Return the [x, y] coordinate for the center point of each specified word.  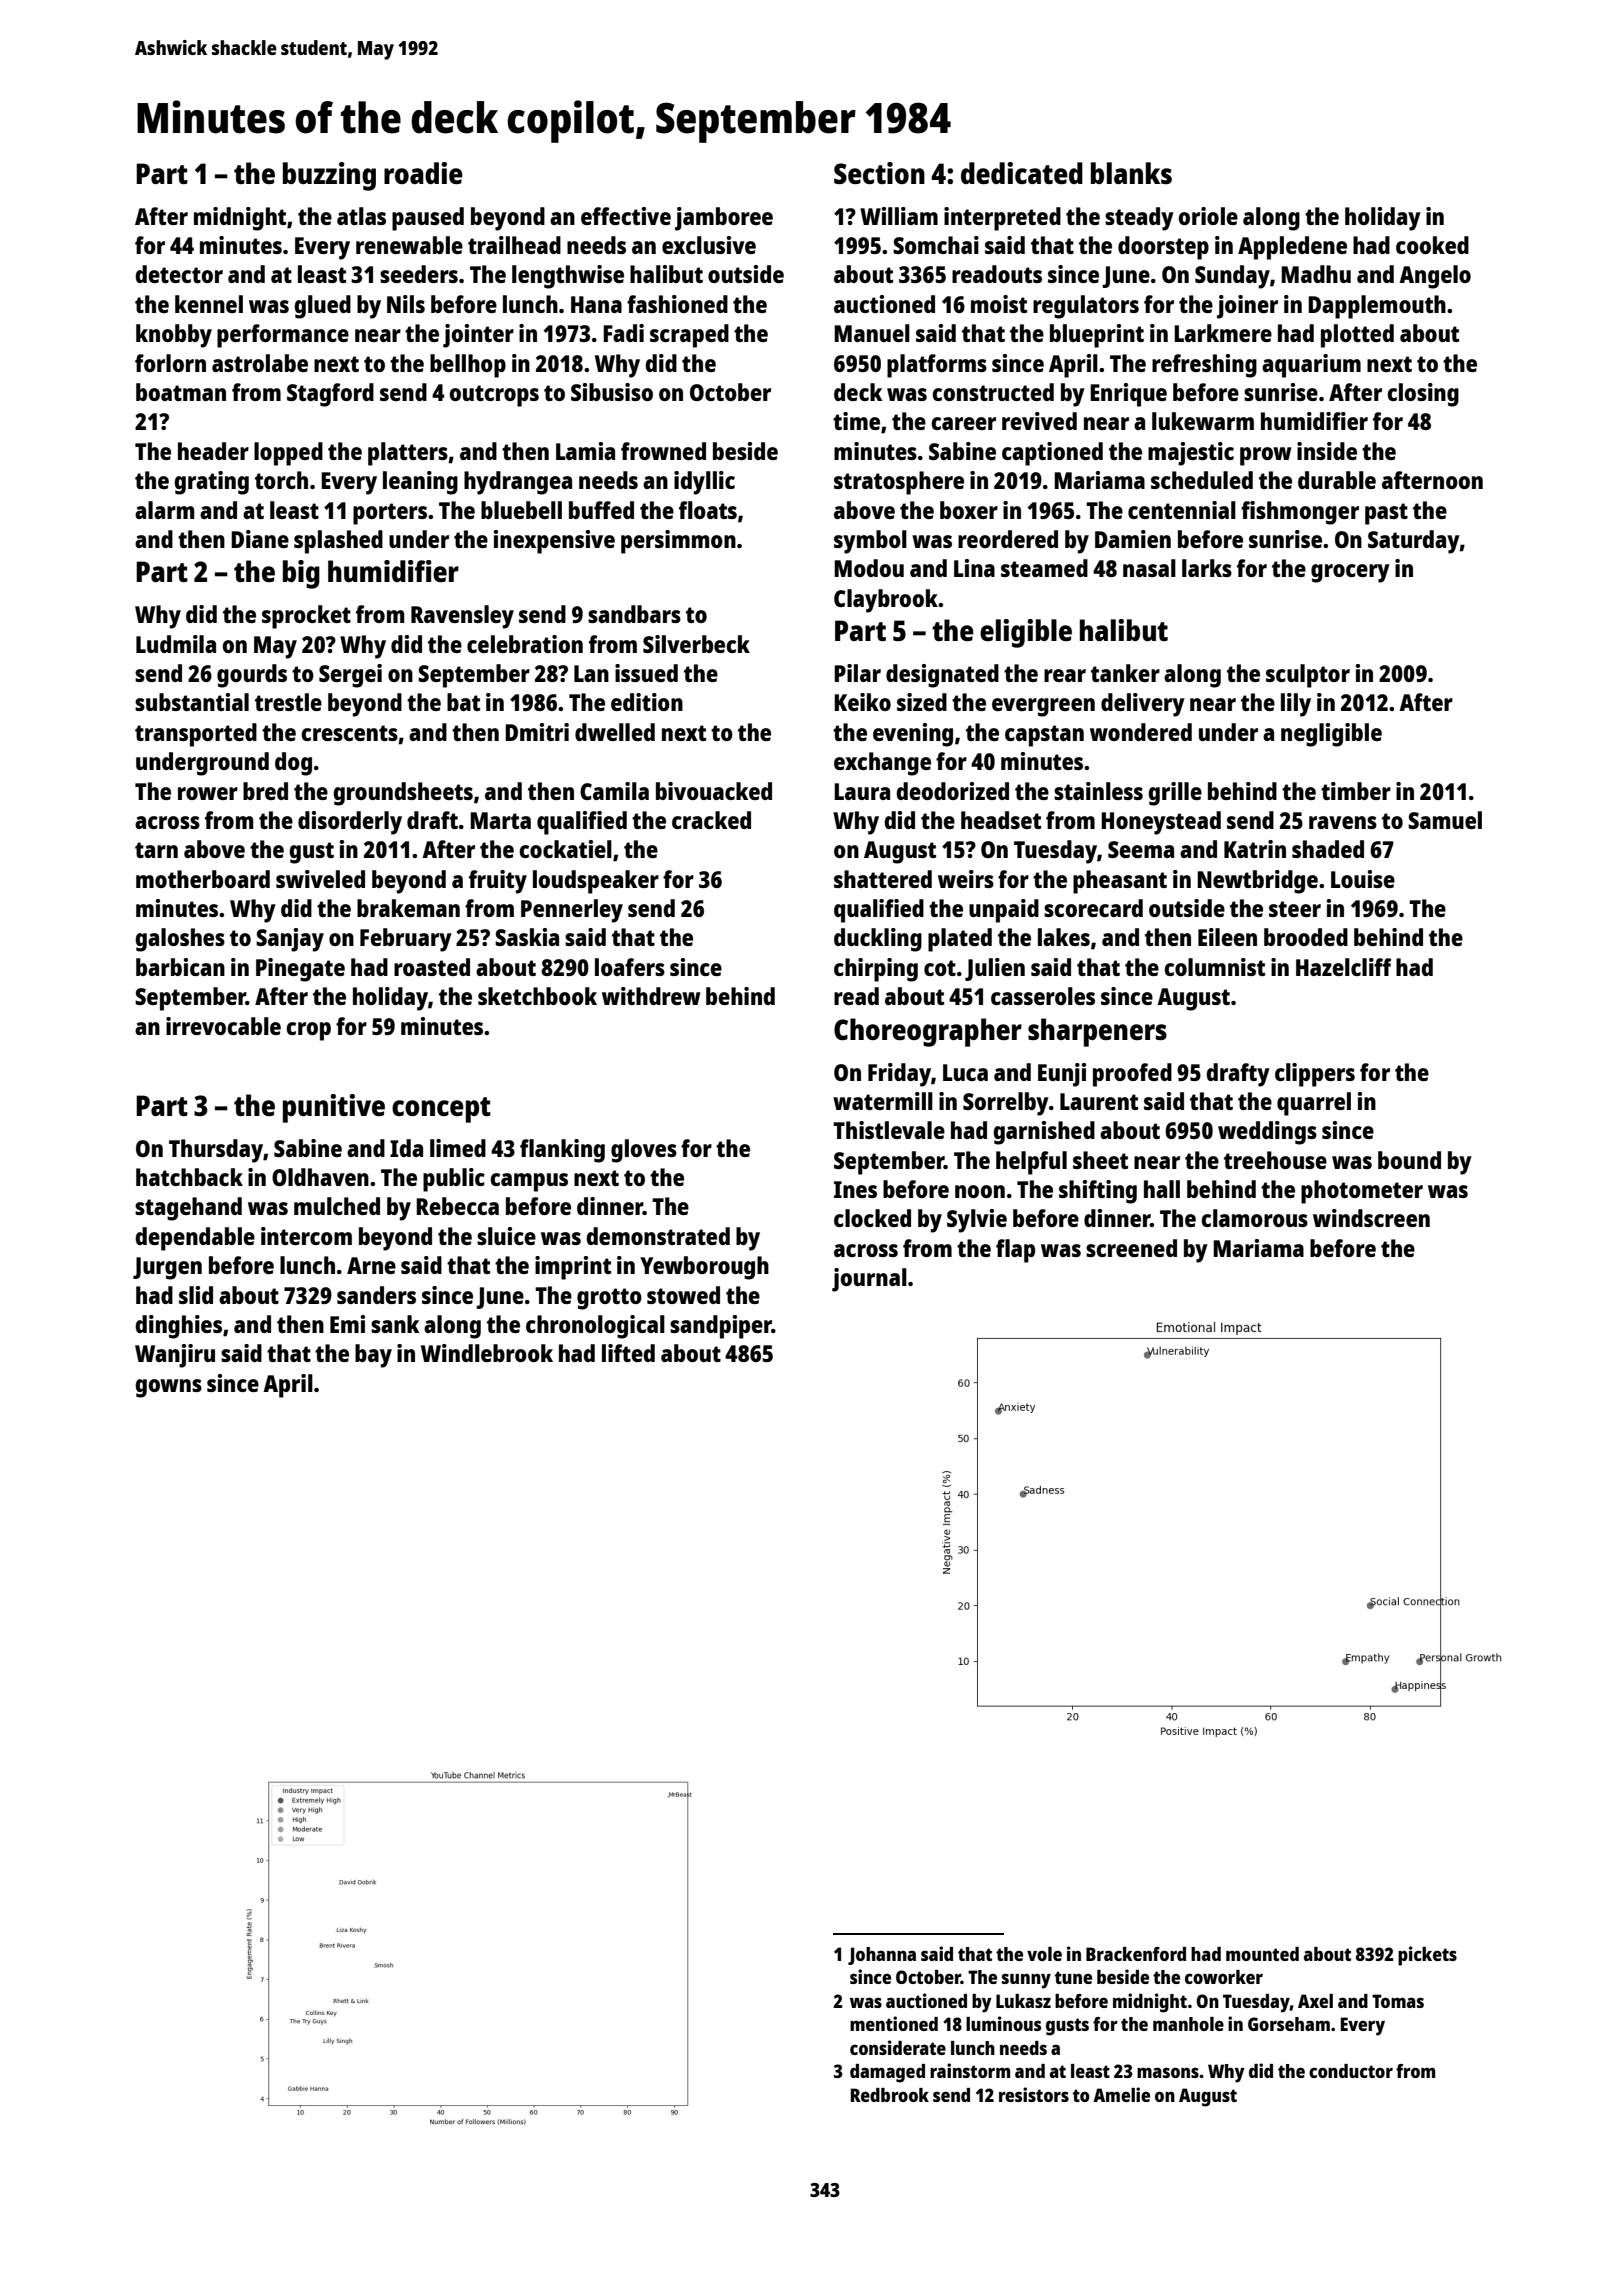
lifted [628, 1353]
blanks [1131, 173]
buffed [601, 510]
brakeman [408, 908]
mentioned [894, 2023]
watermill [883, 1101]
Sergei [350, 676]
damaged [887, 2073]
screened [1131, 1248]
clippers [1315, 1075]
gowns [168, 1388]
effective [626, 216]
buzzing [329, 176]
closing [1423, 395]
